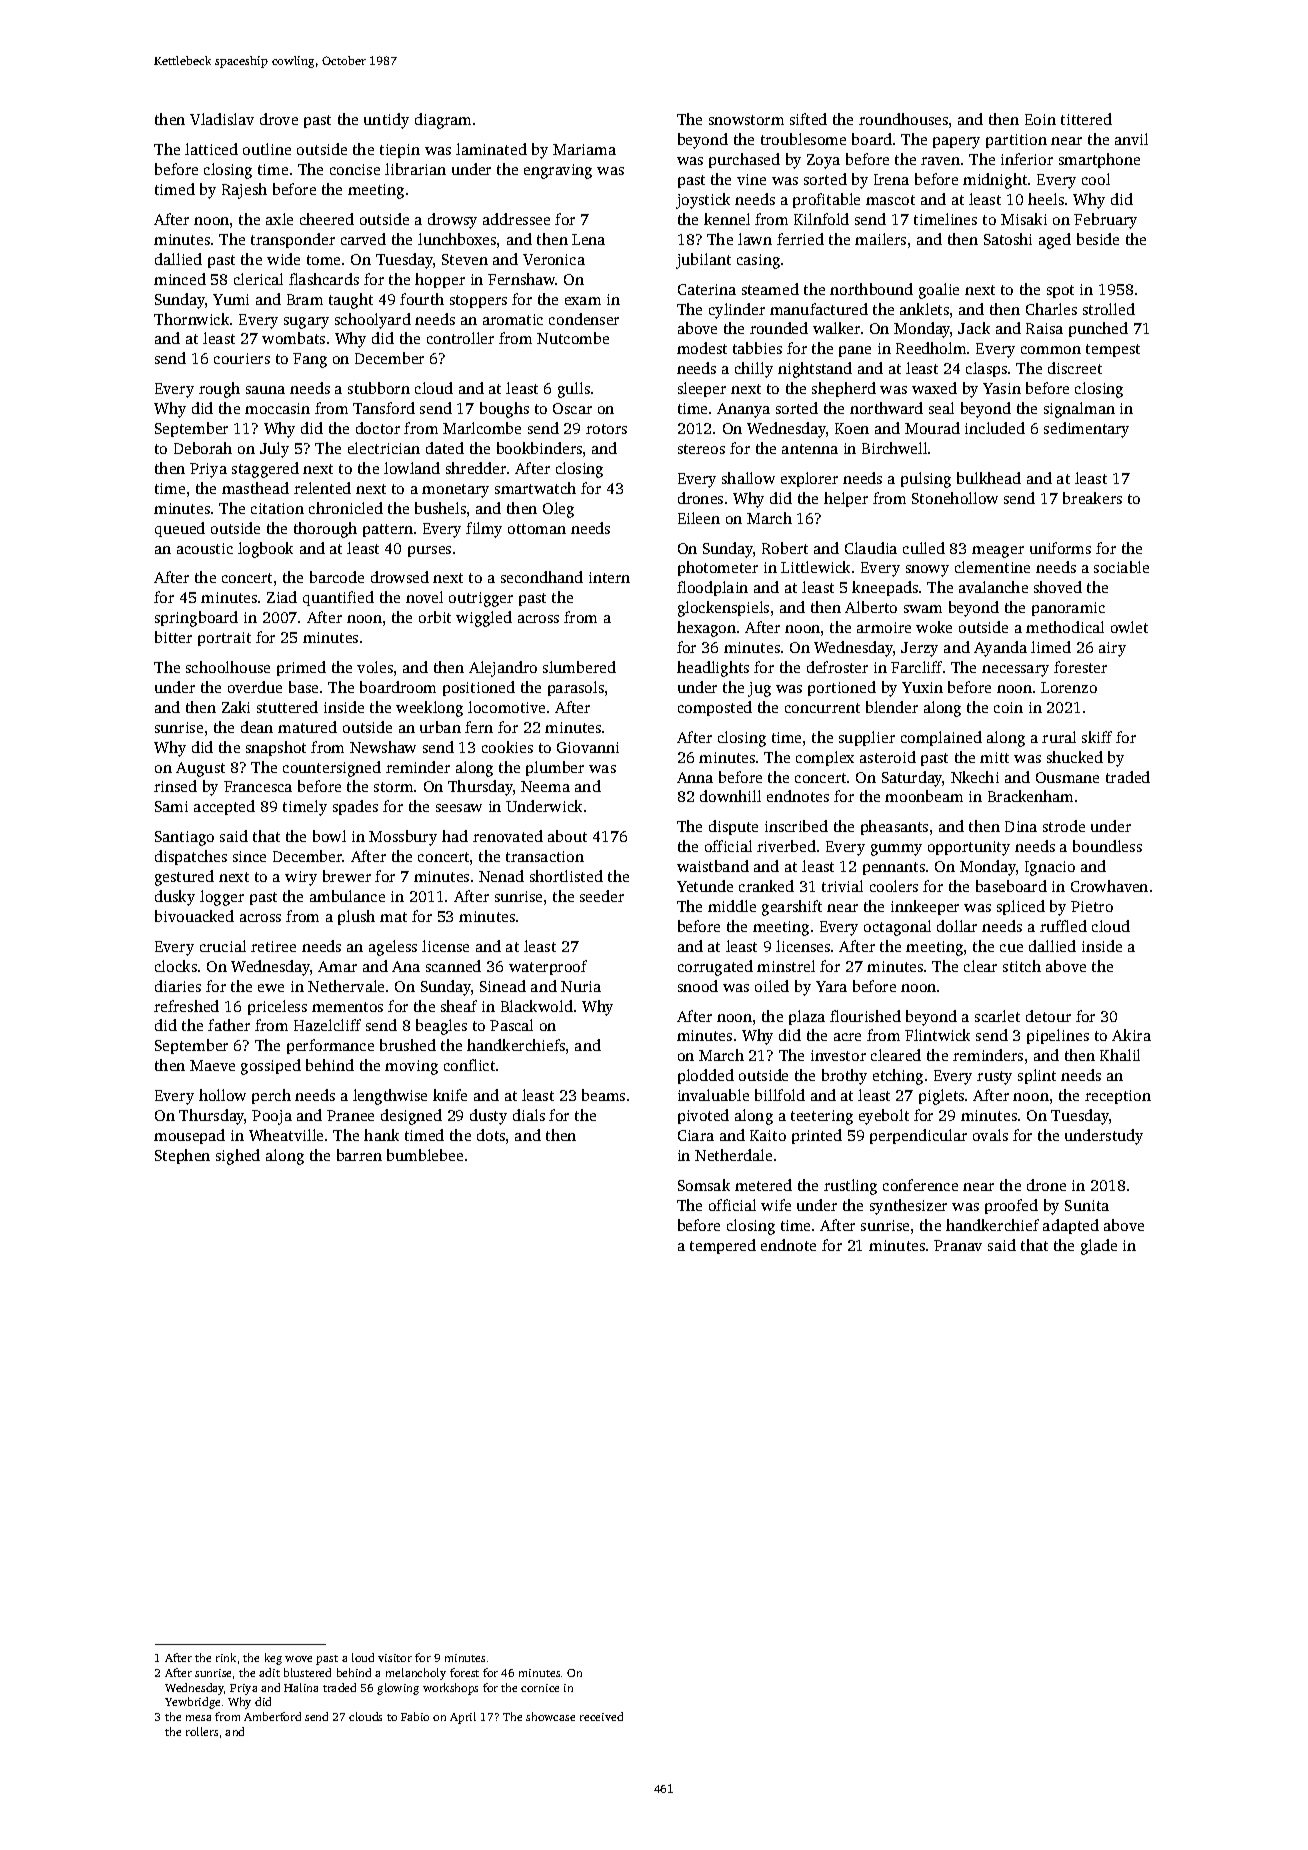 Image resolution: width=1308 pixels, height=1850 pixels. I want to click on cornice, so click(540, 1688).
